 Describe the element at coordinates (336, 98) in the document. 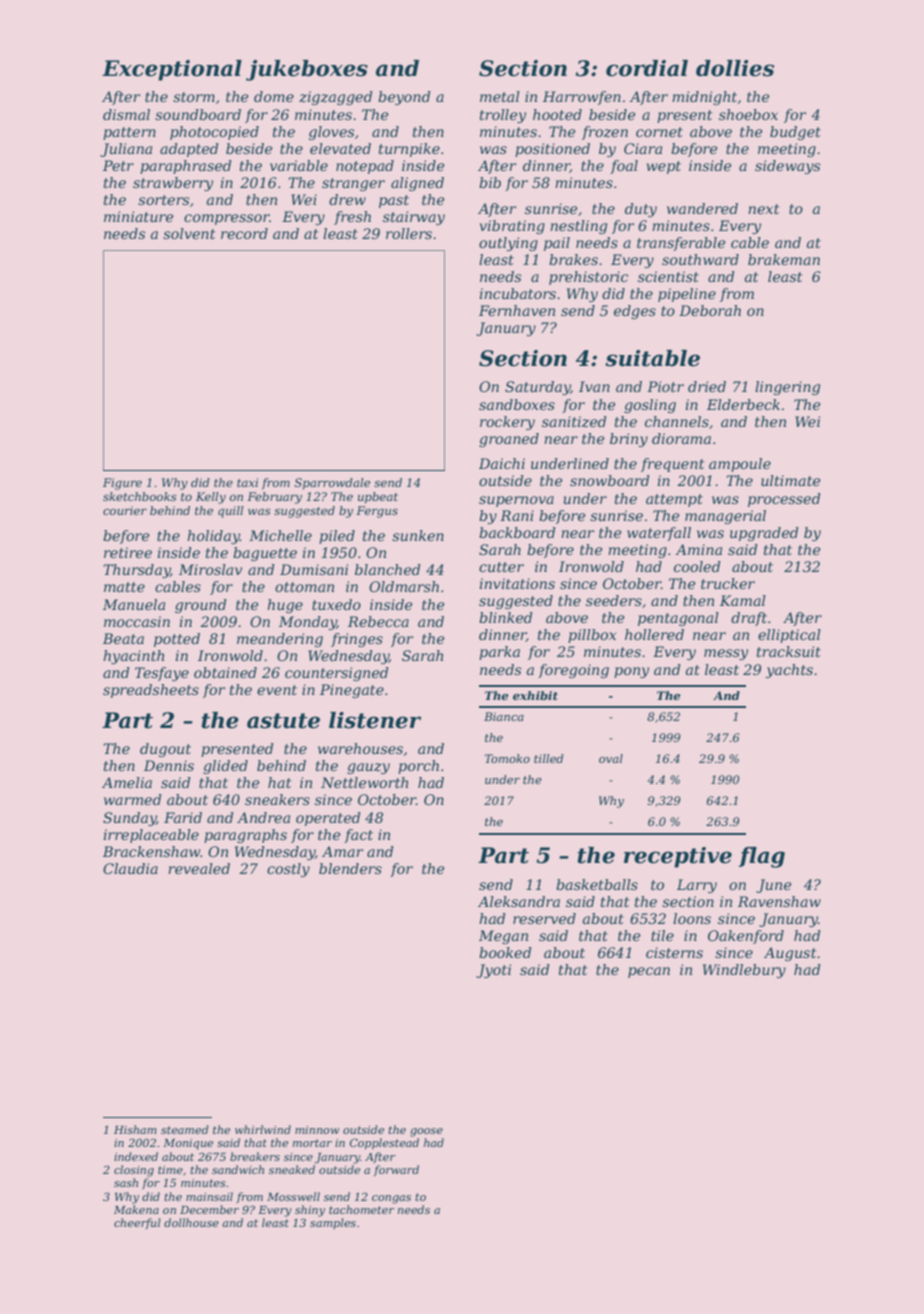

I see `zigzagged` at that location.
